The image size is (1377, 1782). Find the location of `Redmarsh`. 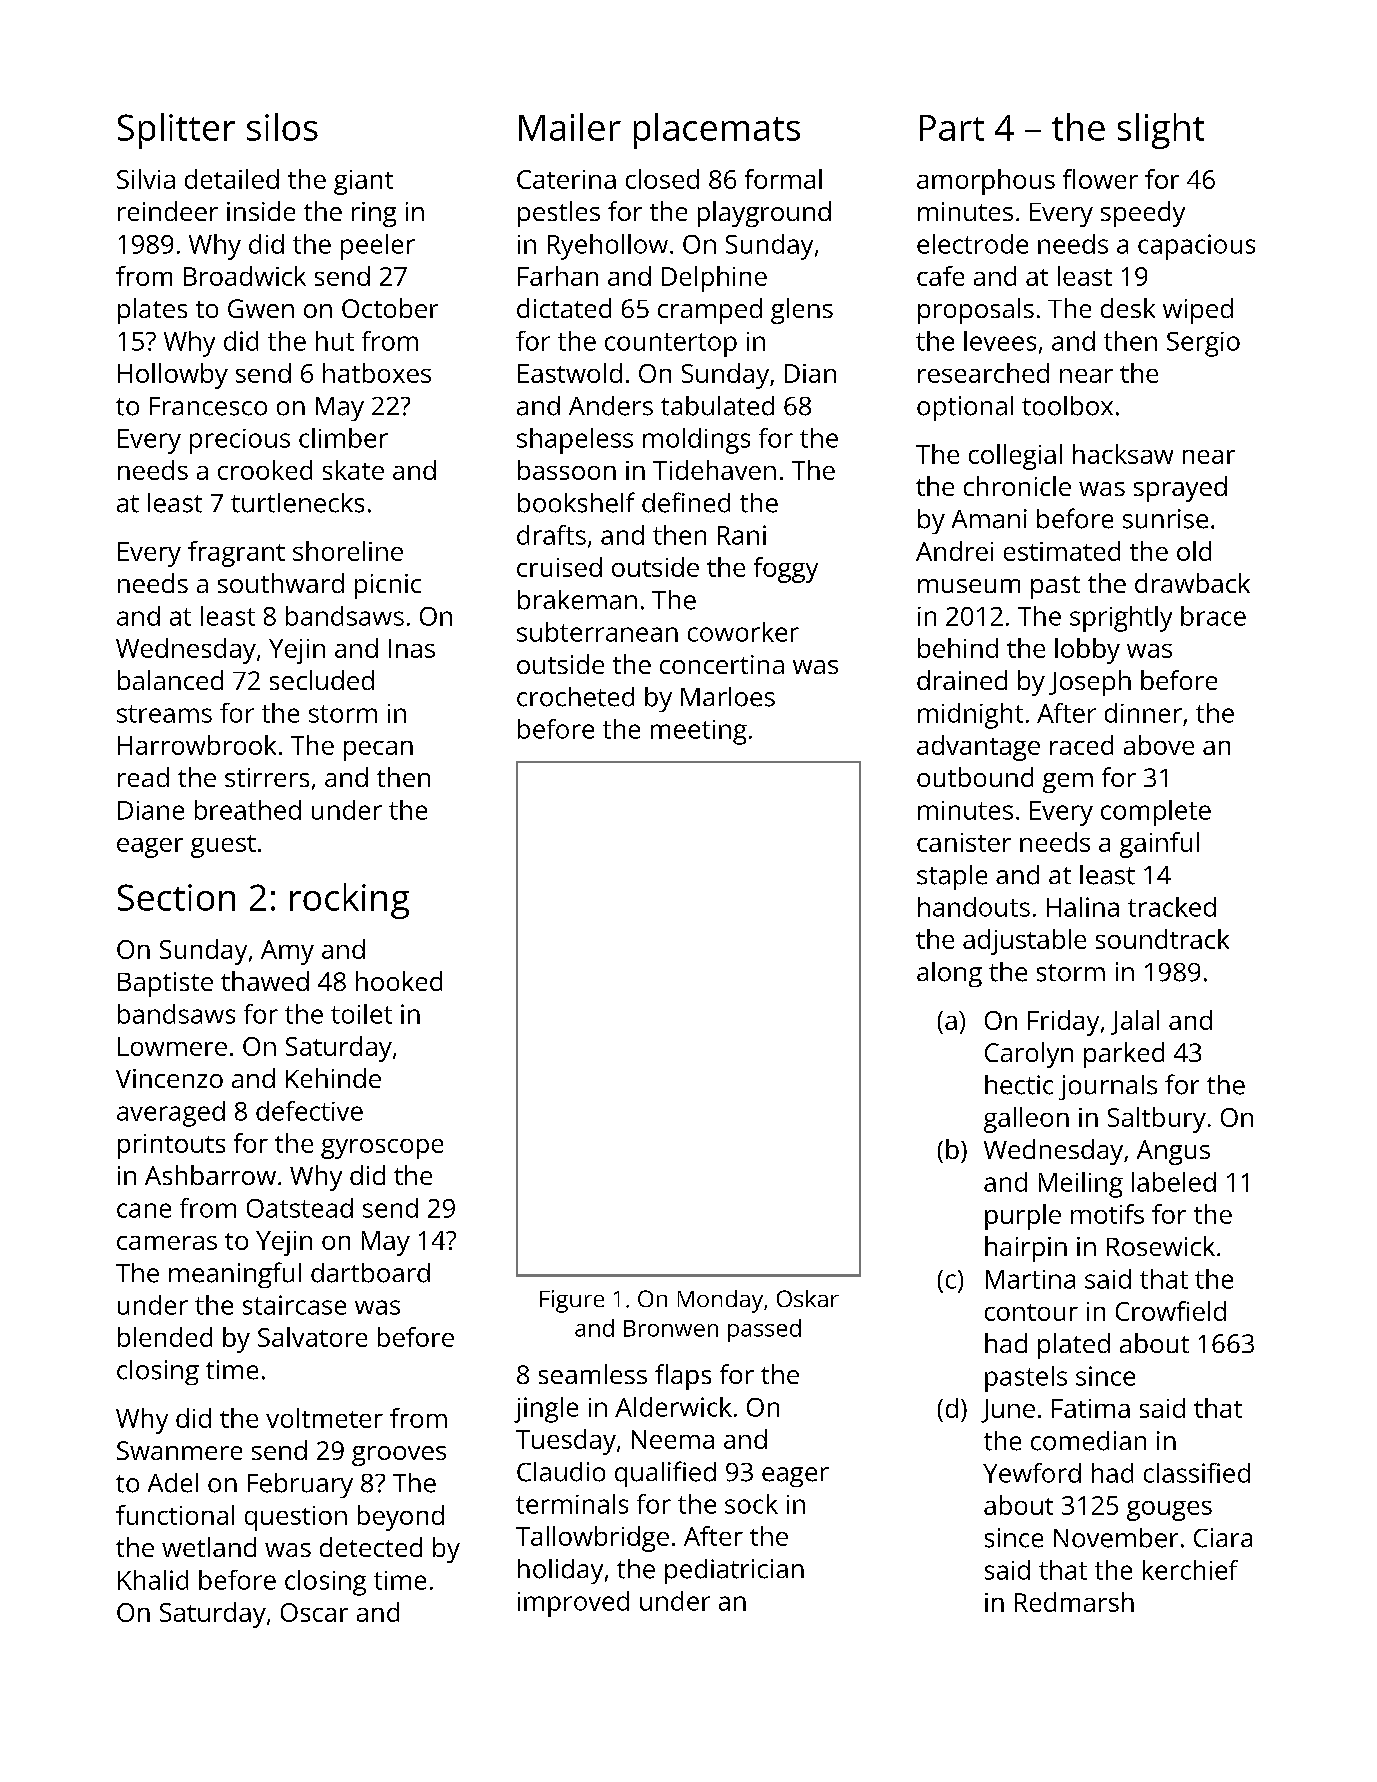

Redmarsh is located at coordinates (1074, 1602).
